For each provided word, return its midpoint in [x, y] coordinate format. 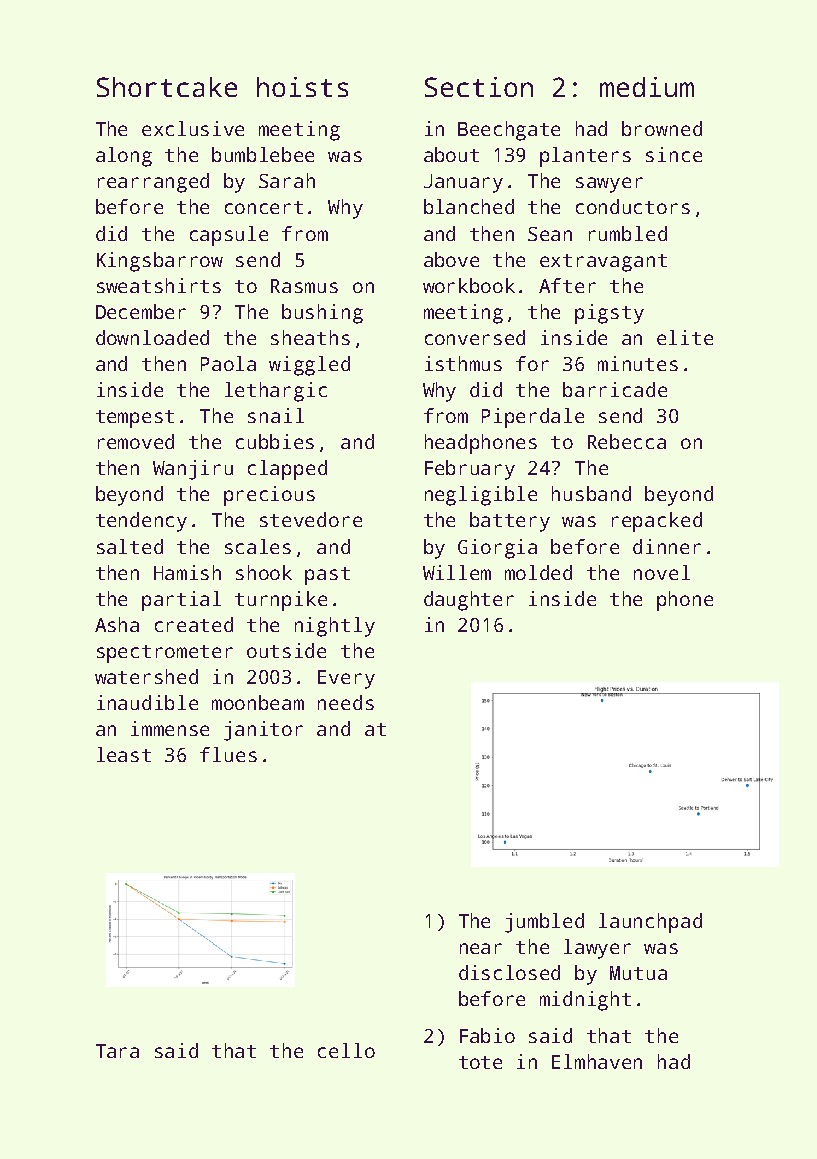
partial [181, 601]
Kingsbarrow [160, 262]
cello [346, 1050]
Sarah [287, 180]
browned [662, 128]
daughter [469, 601]
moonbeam [258, 702]
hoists [302, 87]
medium [647, 87]
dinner [667, 546]
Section [479, 87]
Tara [117, 1051]
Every [346, 679]
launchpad [650, 923]
